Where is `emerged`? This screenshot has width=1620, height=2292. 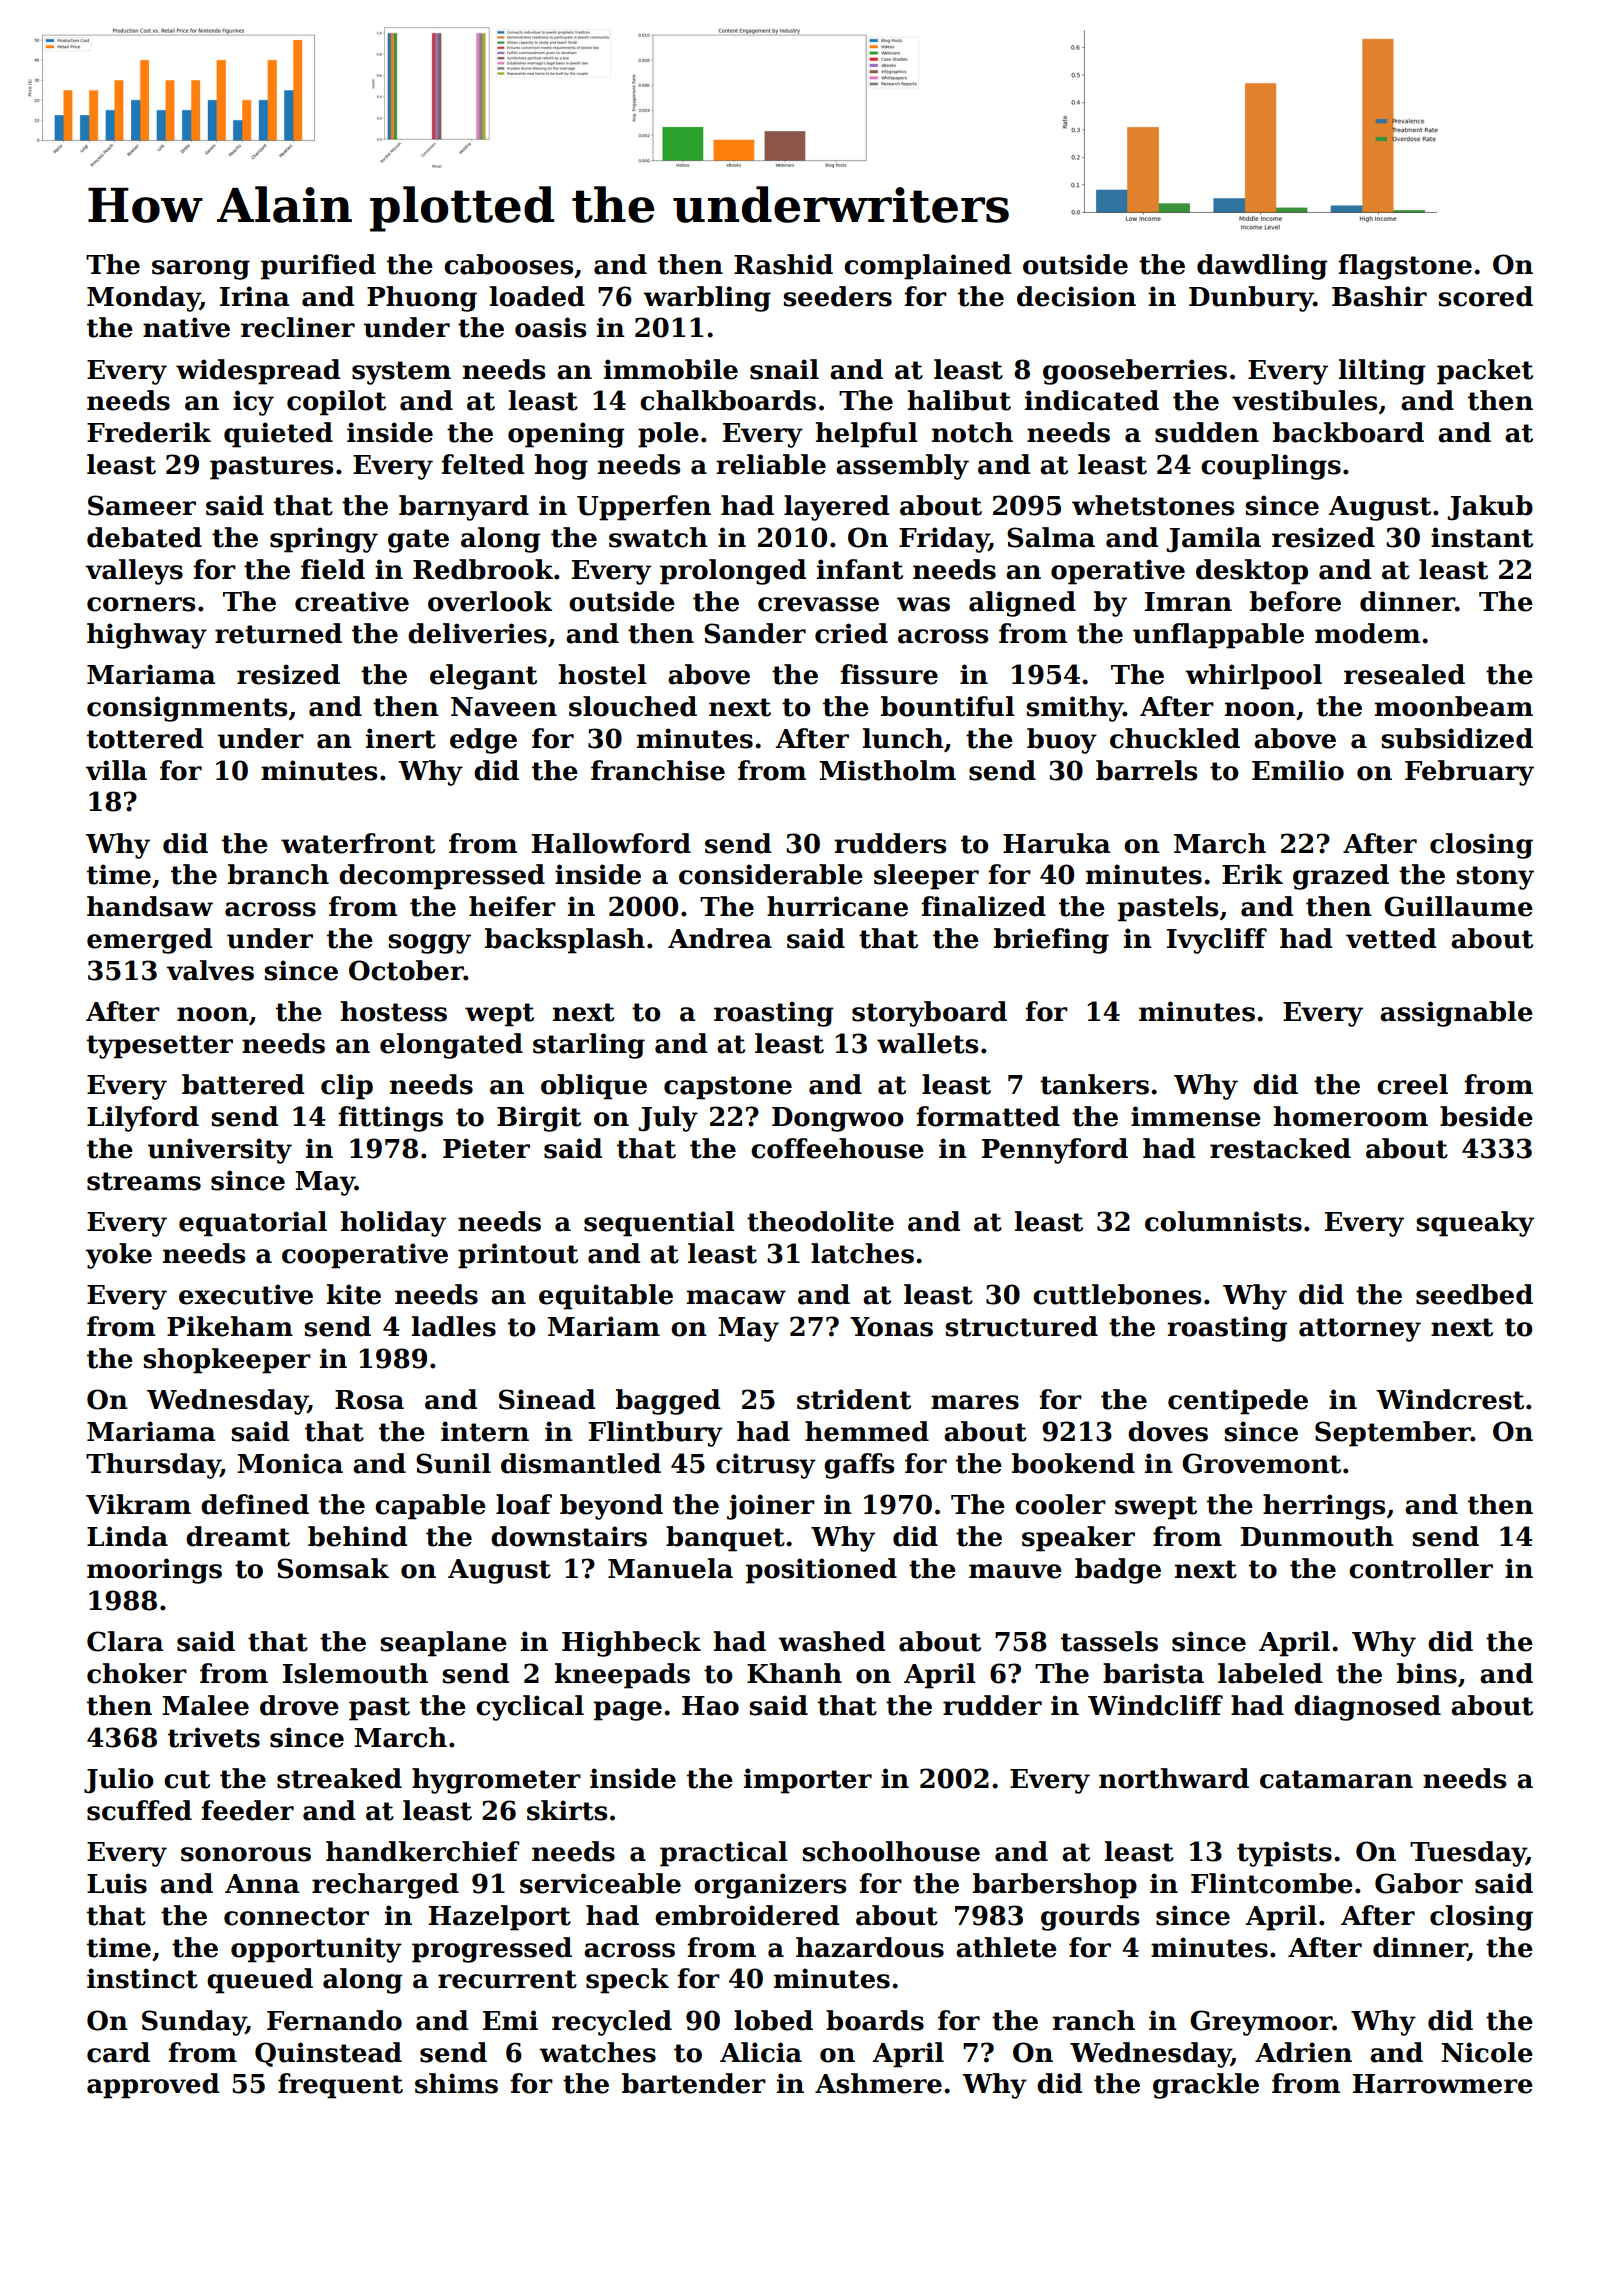 emerged is located at coordinates (149, 941).
